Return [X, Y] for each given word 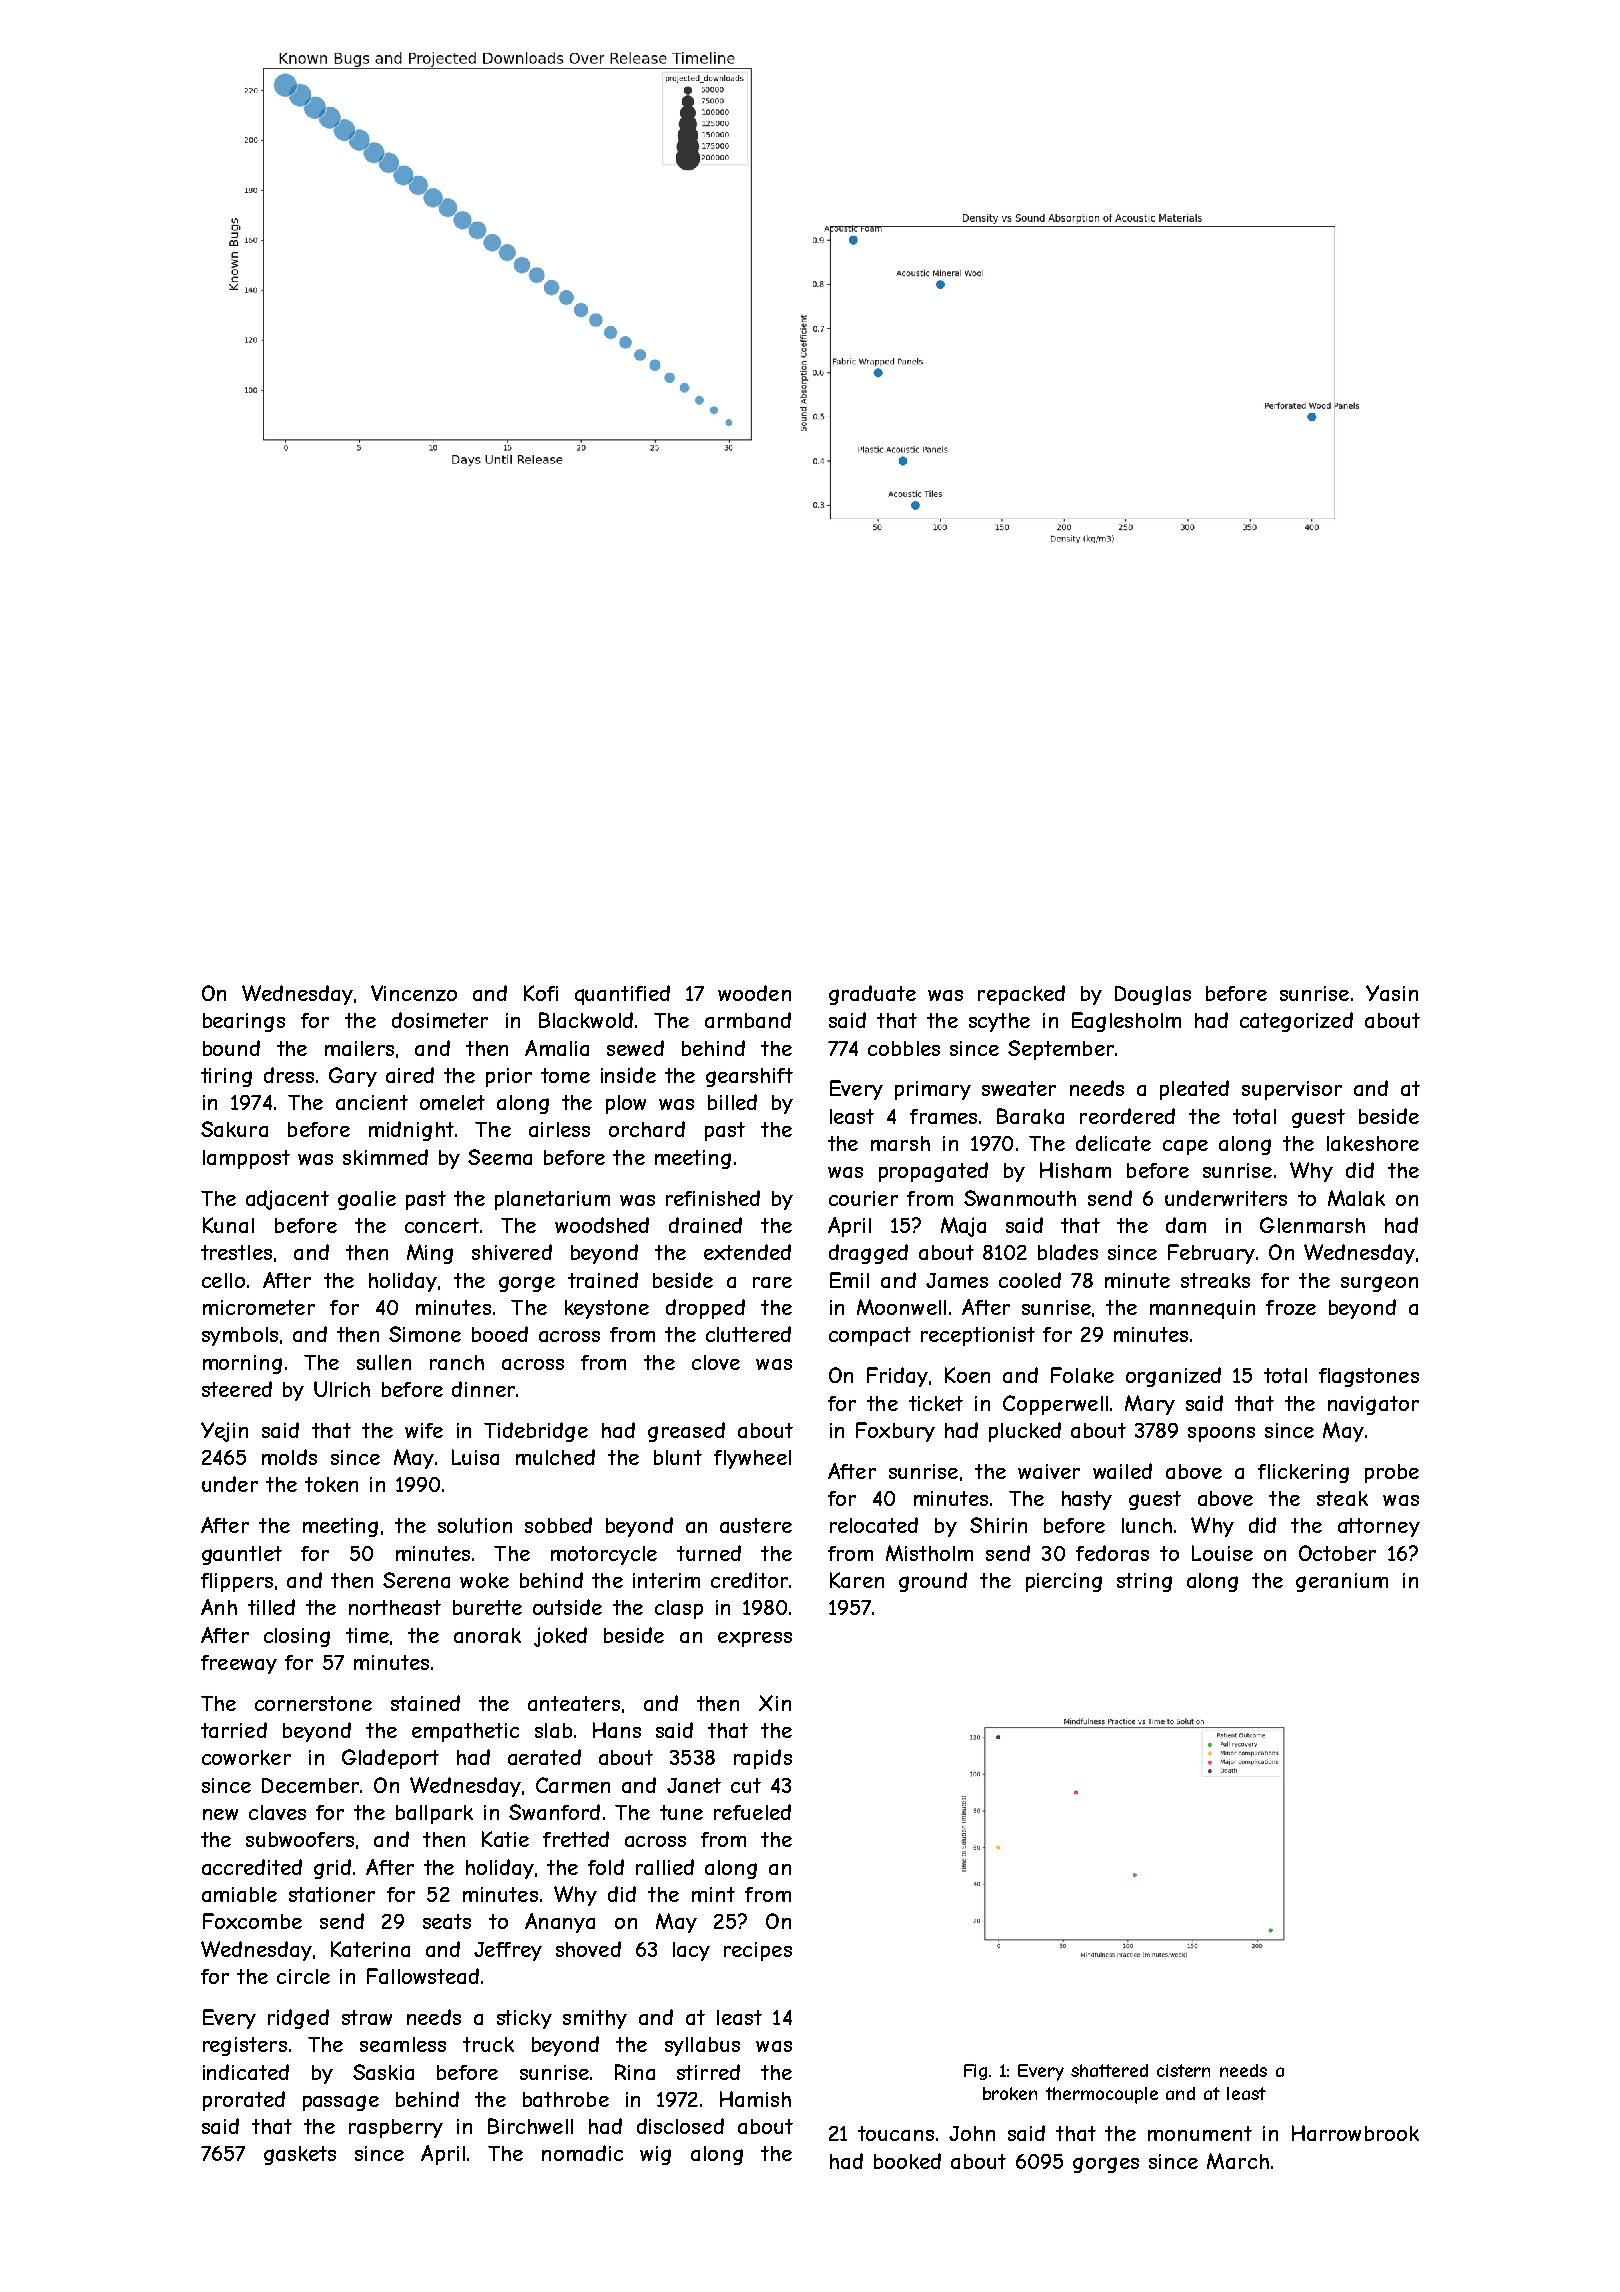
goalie [367, 1200]
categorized [1296, 1022]
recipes [758, 1951]
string [1144, 1582]
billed [732, 1102]
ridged [298, 2019]
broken [1010, 2093]
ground [933, 1582]
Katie [505, 1839]
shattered [1109, 2070]
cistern [1183, 2070]
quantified [622, 995]
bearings [244, 1022]
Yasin [1392, 993]
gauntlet [242, 1555]
